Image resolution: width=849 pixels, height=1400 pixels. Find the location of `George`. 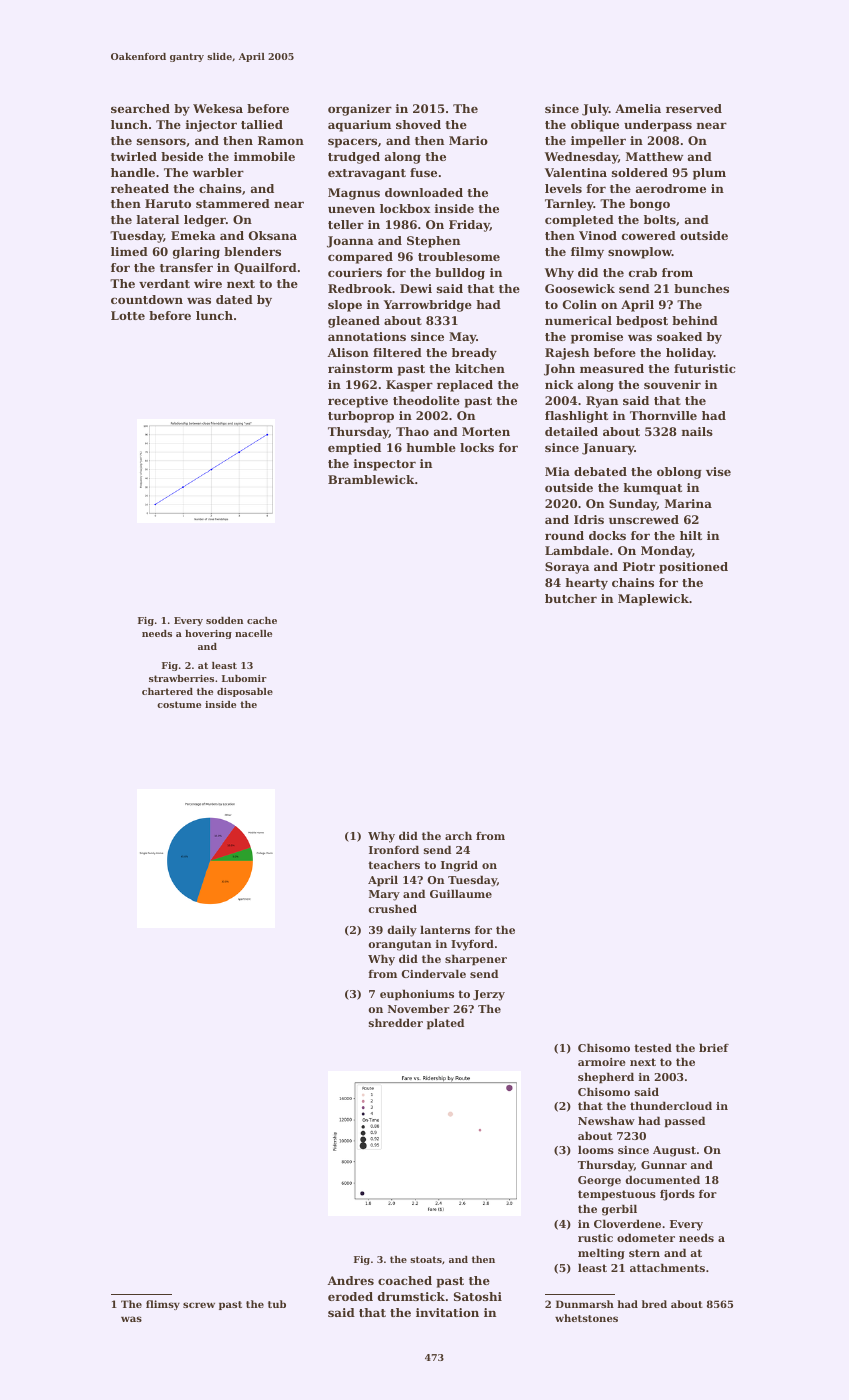

George is located at coordinates (599, 1181).
